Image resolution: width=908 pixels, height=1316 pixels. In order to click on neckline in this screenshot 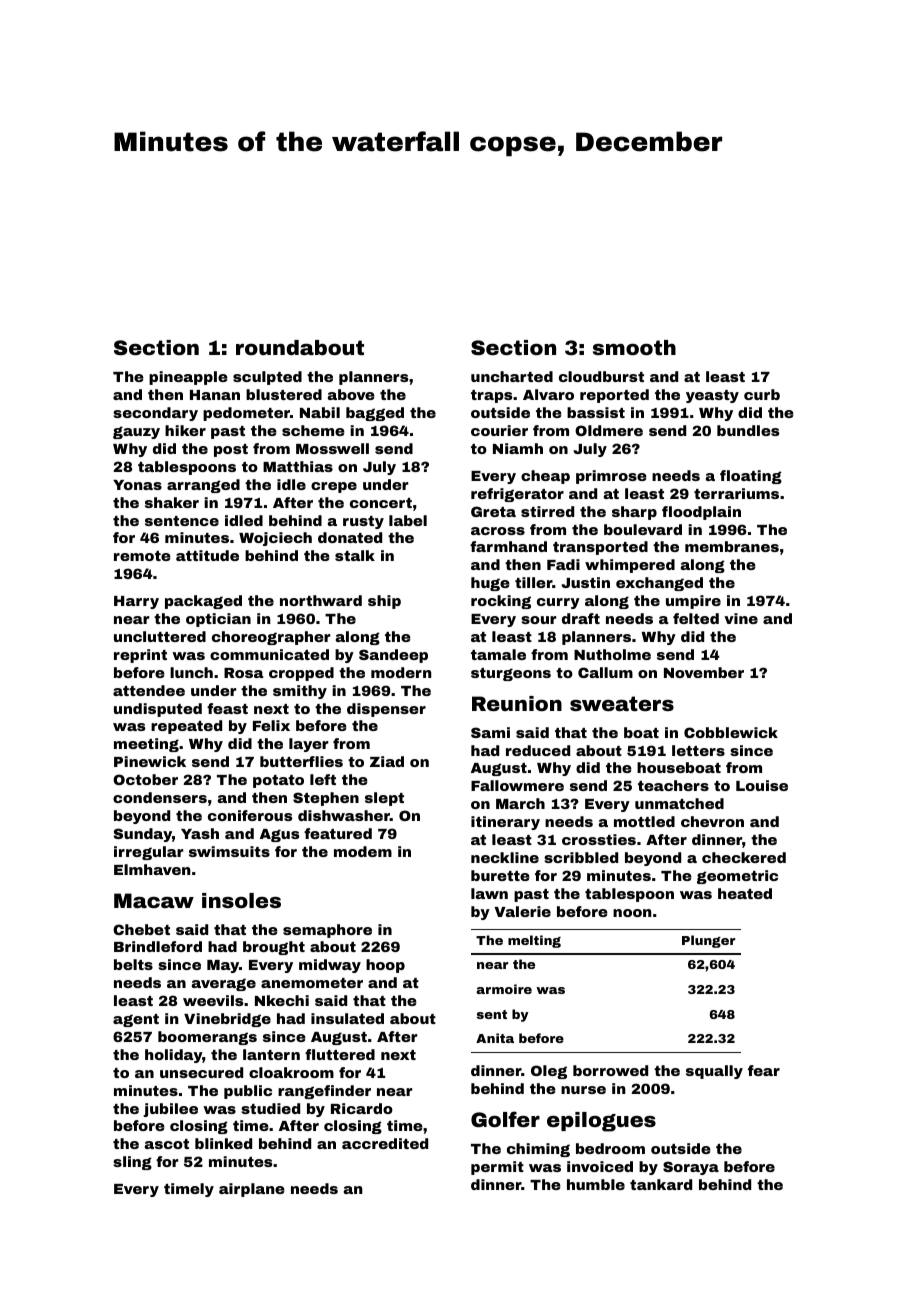, I will do `click(505, 857)`.
